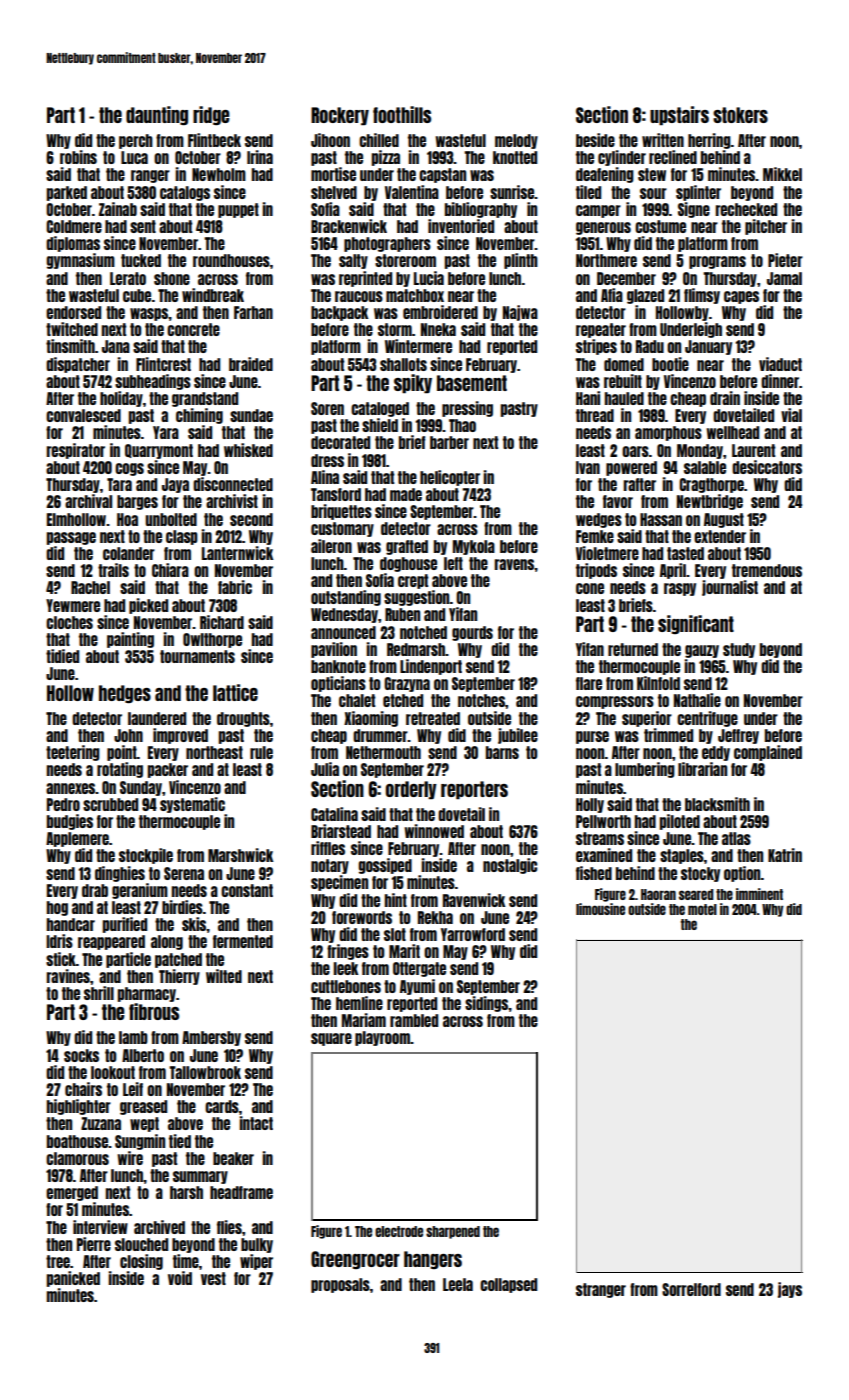  Describe the element at coordinates (458, 1284) in the page. I see `Leela` at that location.
